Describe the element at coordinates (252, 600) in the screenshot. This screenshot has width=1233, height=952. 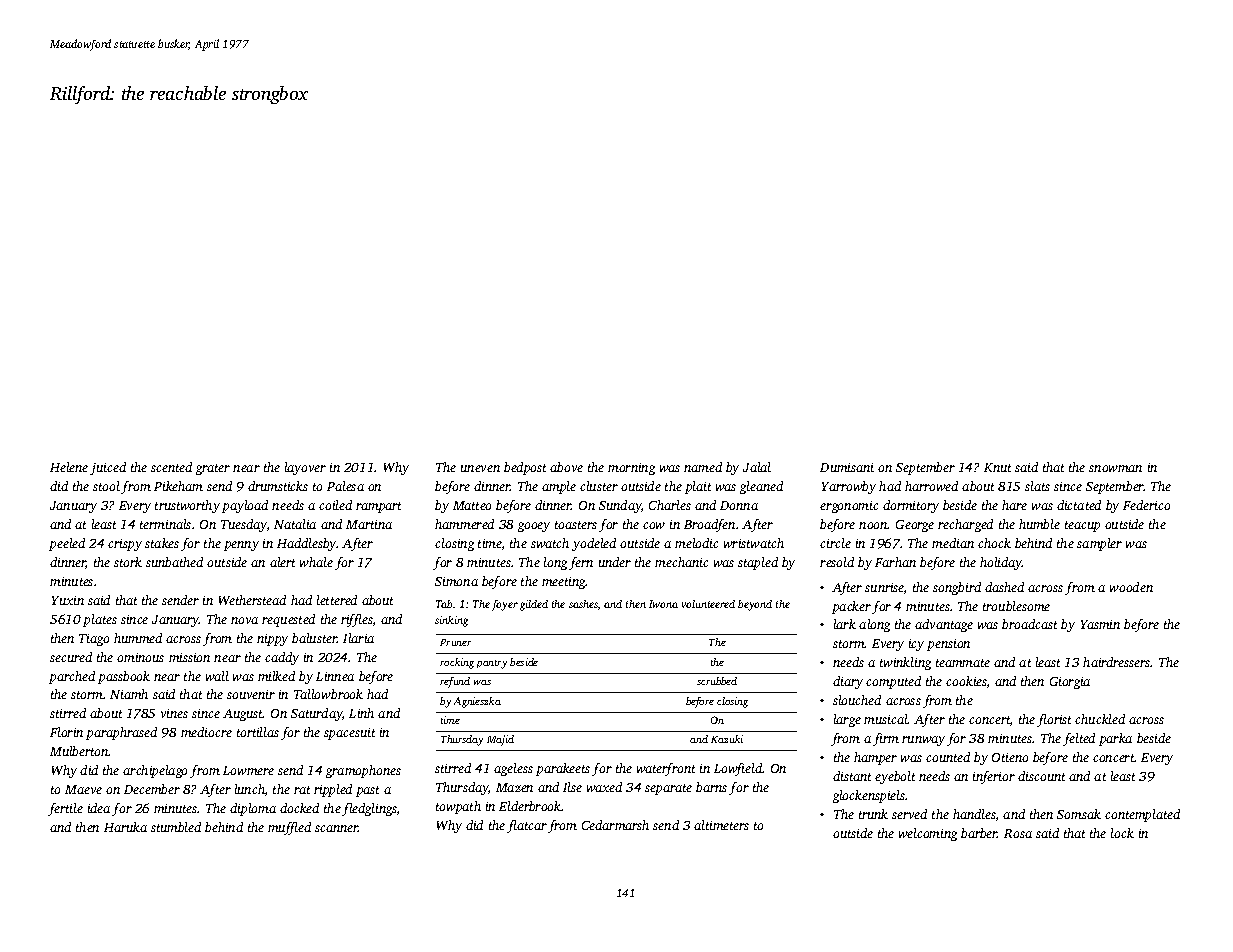
I see `Wetherstead` at that location.
